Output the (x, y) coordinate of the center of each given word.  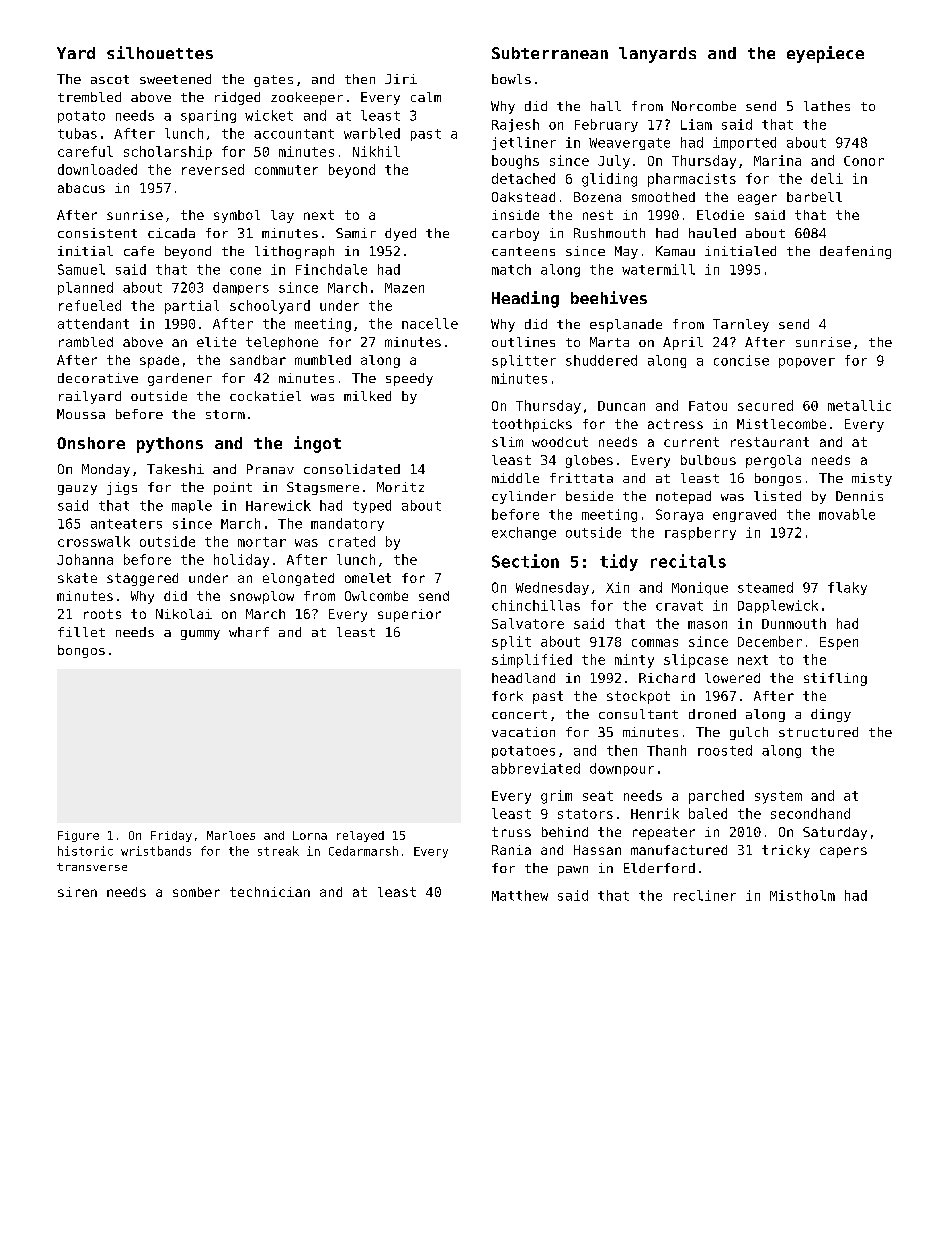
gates (273, 81)
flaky (847, 588)
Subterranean (550, 53)
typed (372, 506)
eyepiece (825, 54)
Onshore (91, 443)
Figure (78, 836)
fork (507, 696)
